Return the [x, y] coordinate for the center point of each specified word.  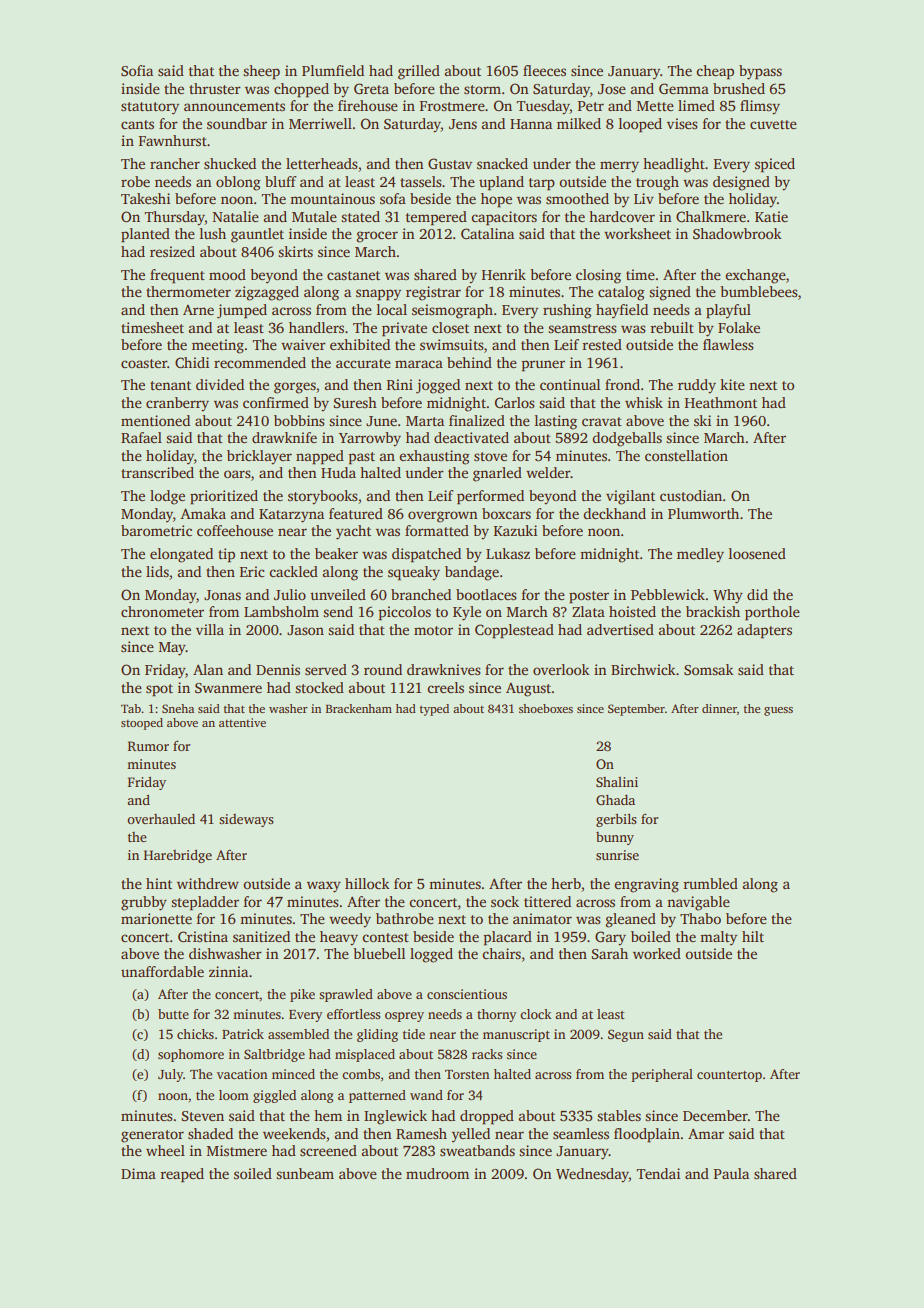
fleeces [544, 70]
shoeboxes [546, 708]
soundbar [237, 123]
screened [328, 1150]
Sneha [178, 708]
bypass [760, 72]
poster [589, 597]
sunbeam [305, 1173]
